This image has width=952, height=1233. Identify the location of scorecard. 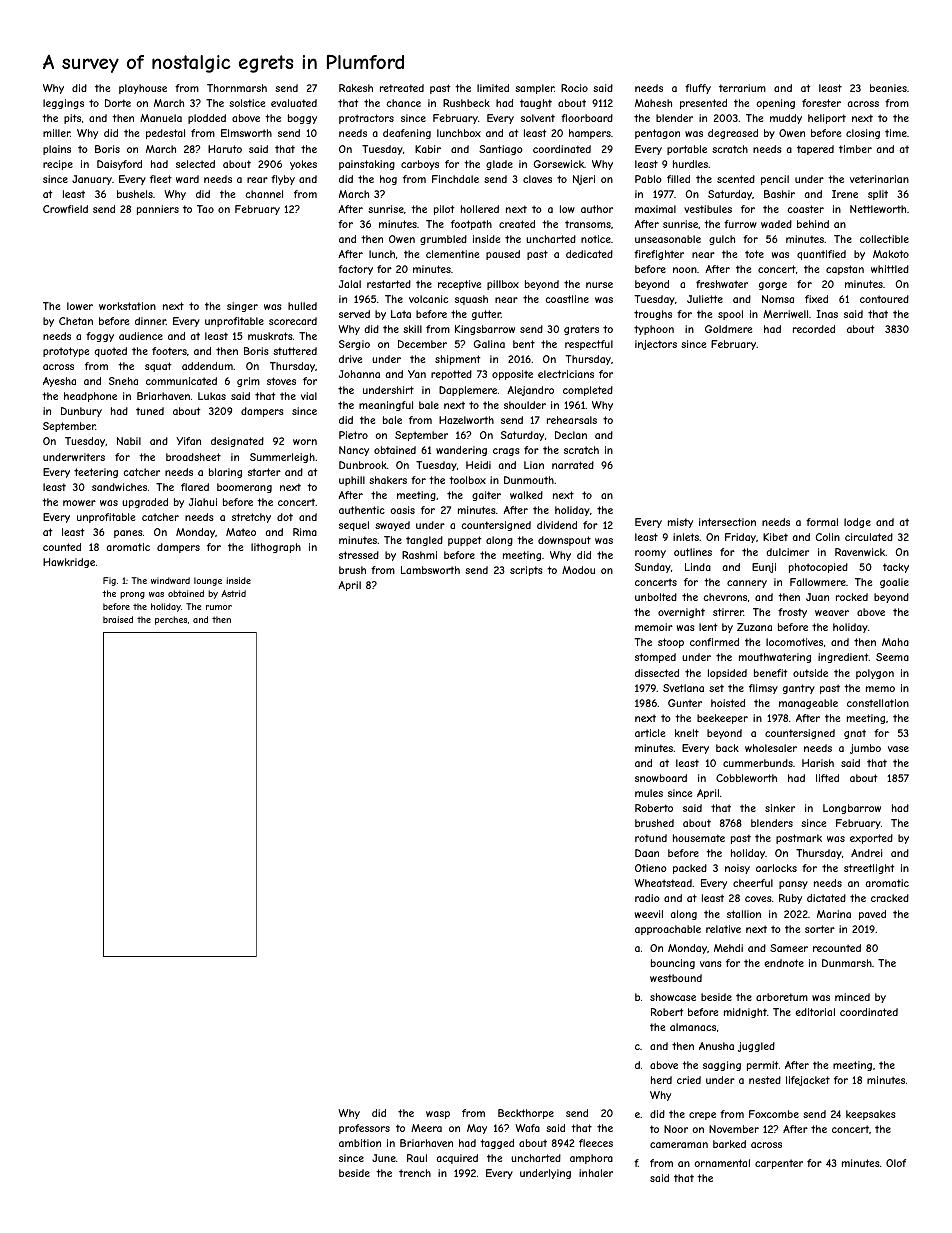
(293, 321).
